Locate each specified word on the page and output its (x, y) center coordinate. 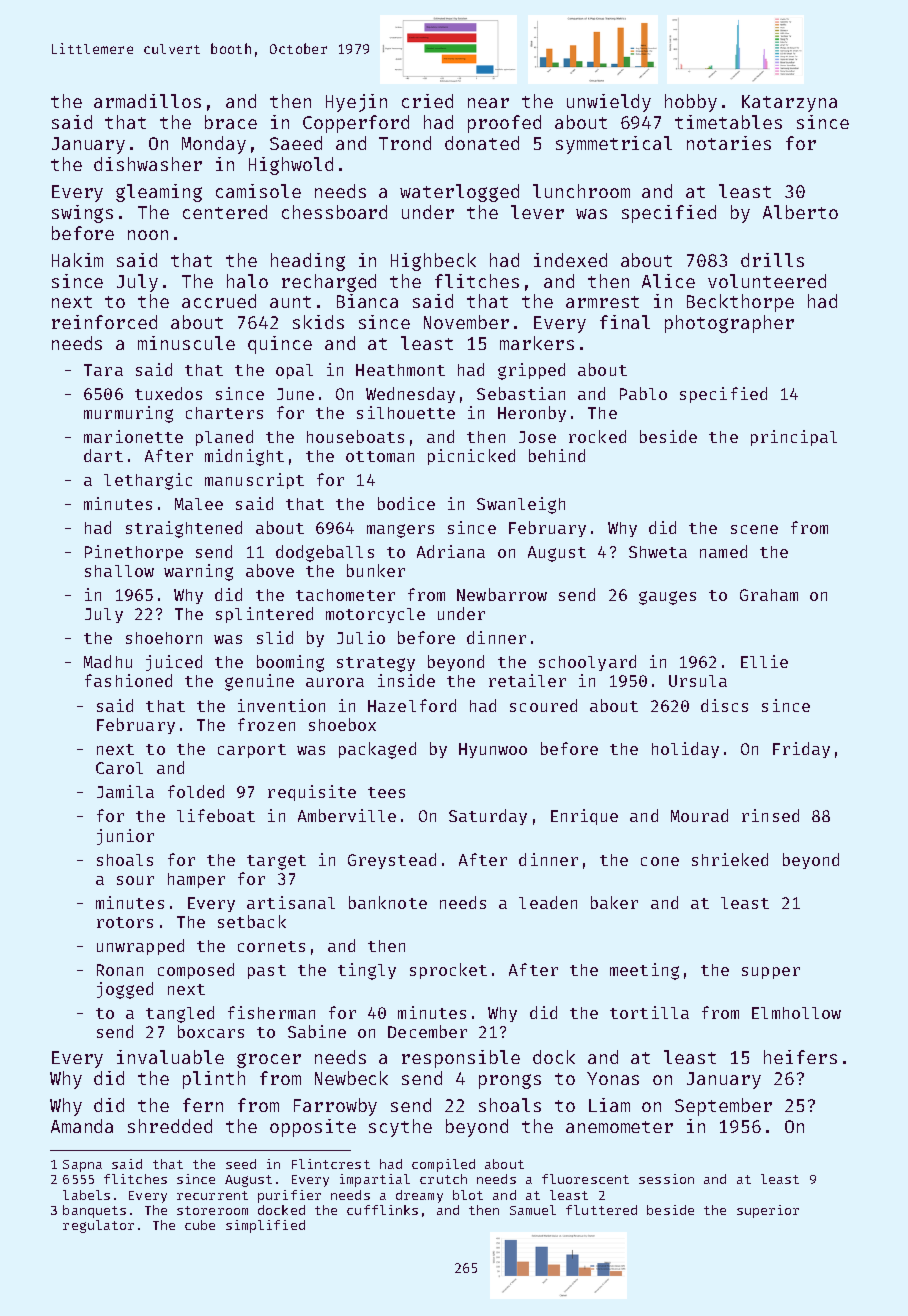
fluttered (601, 1210)
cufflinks (382, 1210)
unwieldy (609, 103)
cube (200, 1225)
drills (772, 260)
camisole (258, 191)
